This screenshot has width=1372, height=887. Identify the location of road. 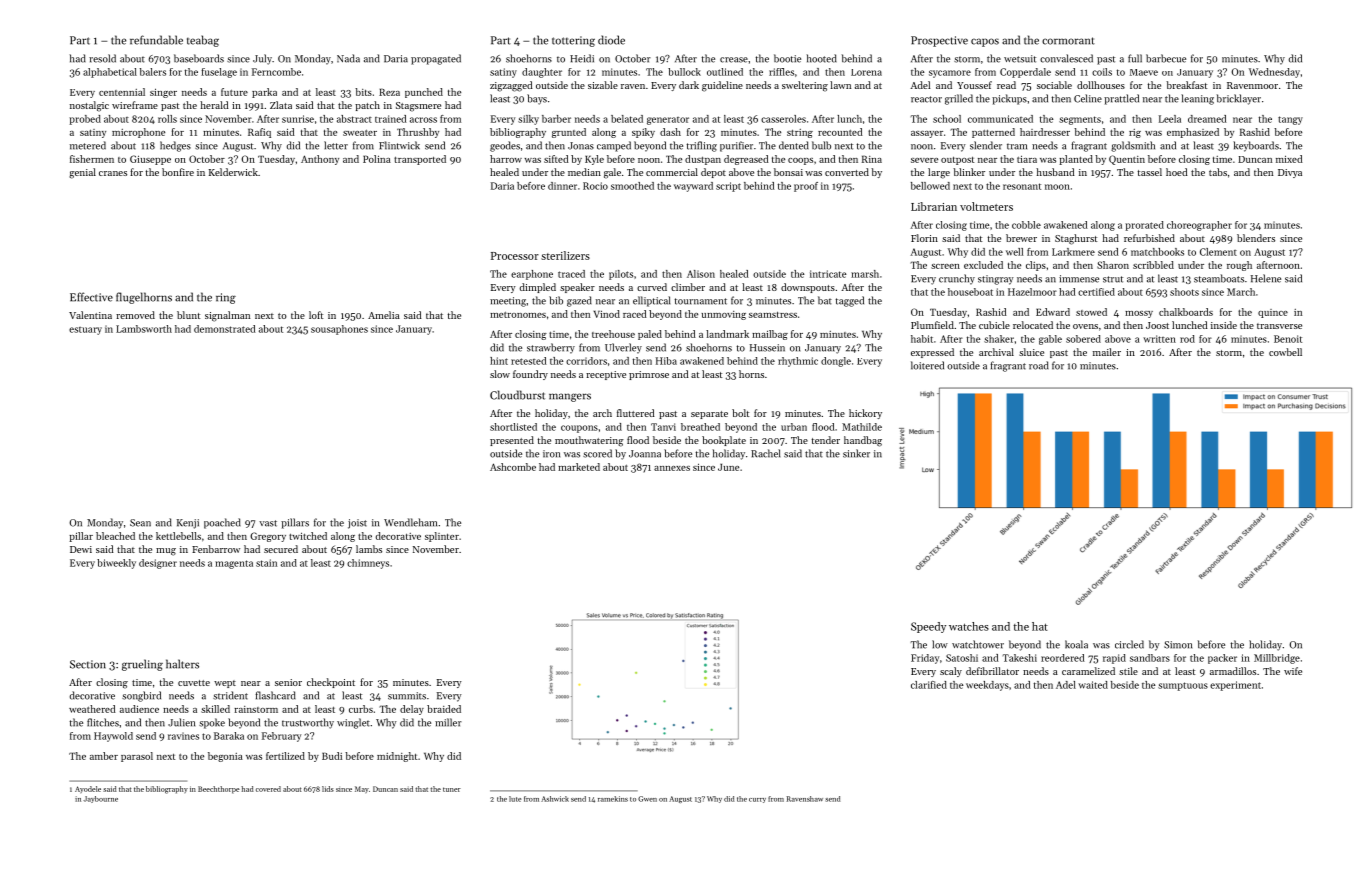
(1039, 365).
